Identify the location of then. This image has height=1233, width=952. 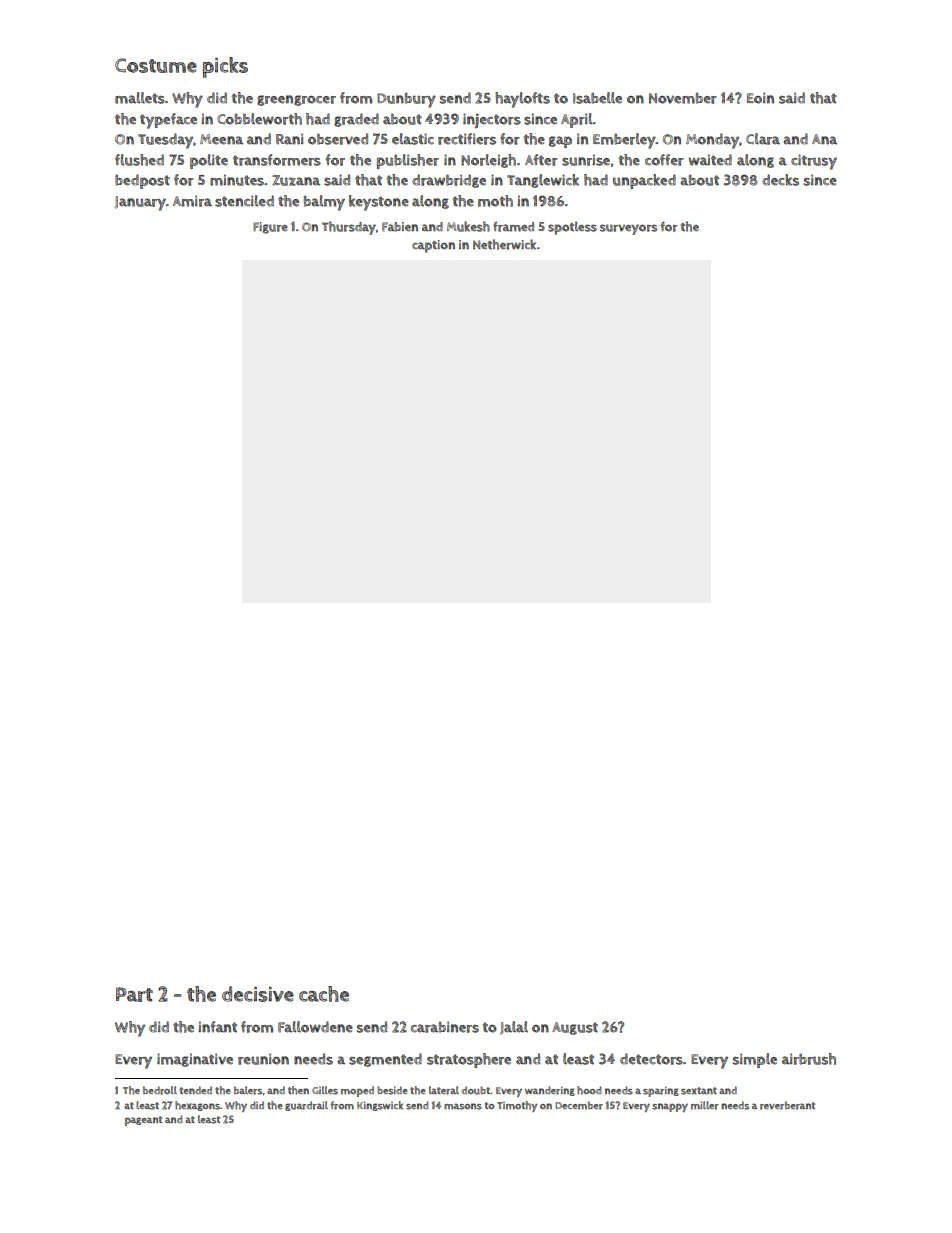
(298, 1090).
